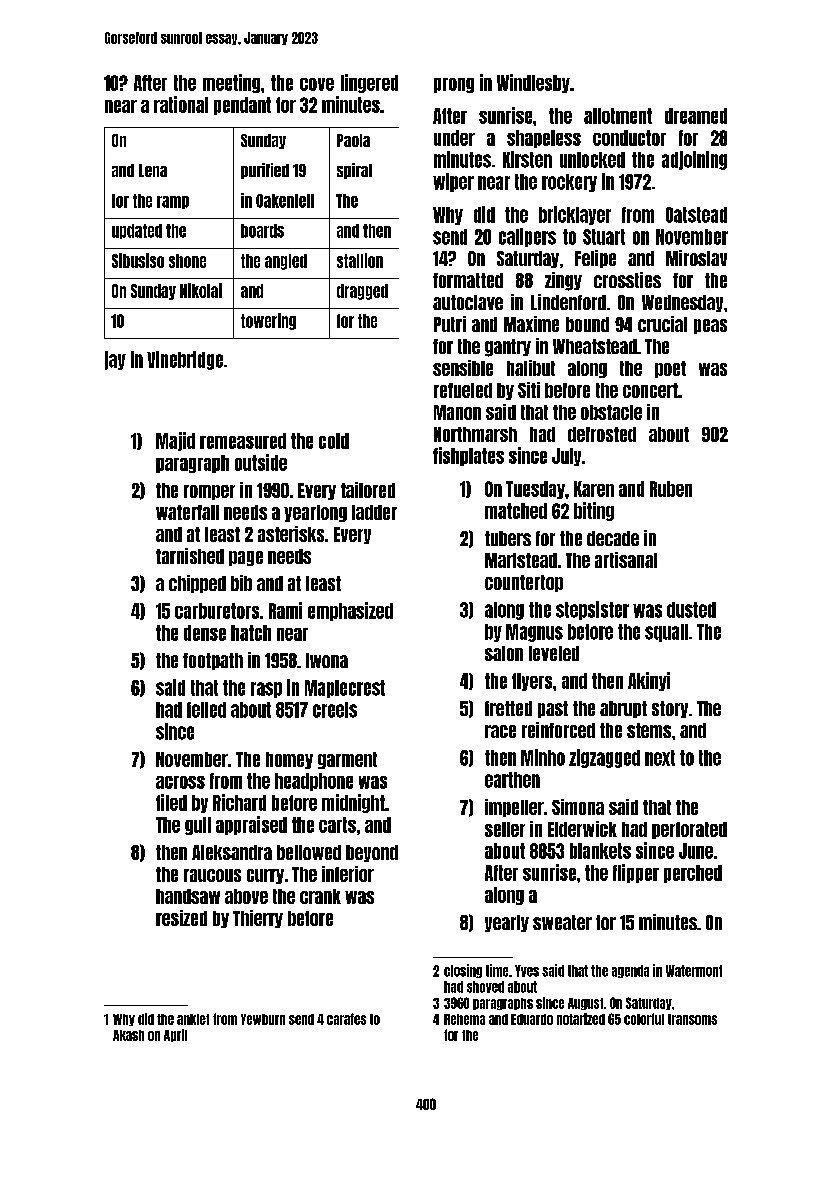 The height and width of the page is (1180, 832). What do you see at coordinates (527, 159) in the page?
I see `Kirsten` at bounding box center [527, 159].
